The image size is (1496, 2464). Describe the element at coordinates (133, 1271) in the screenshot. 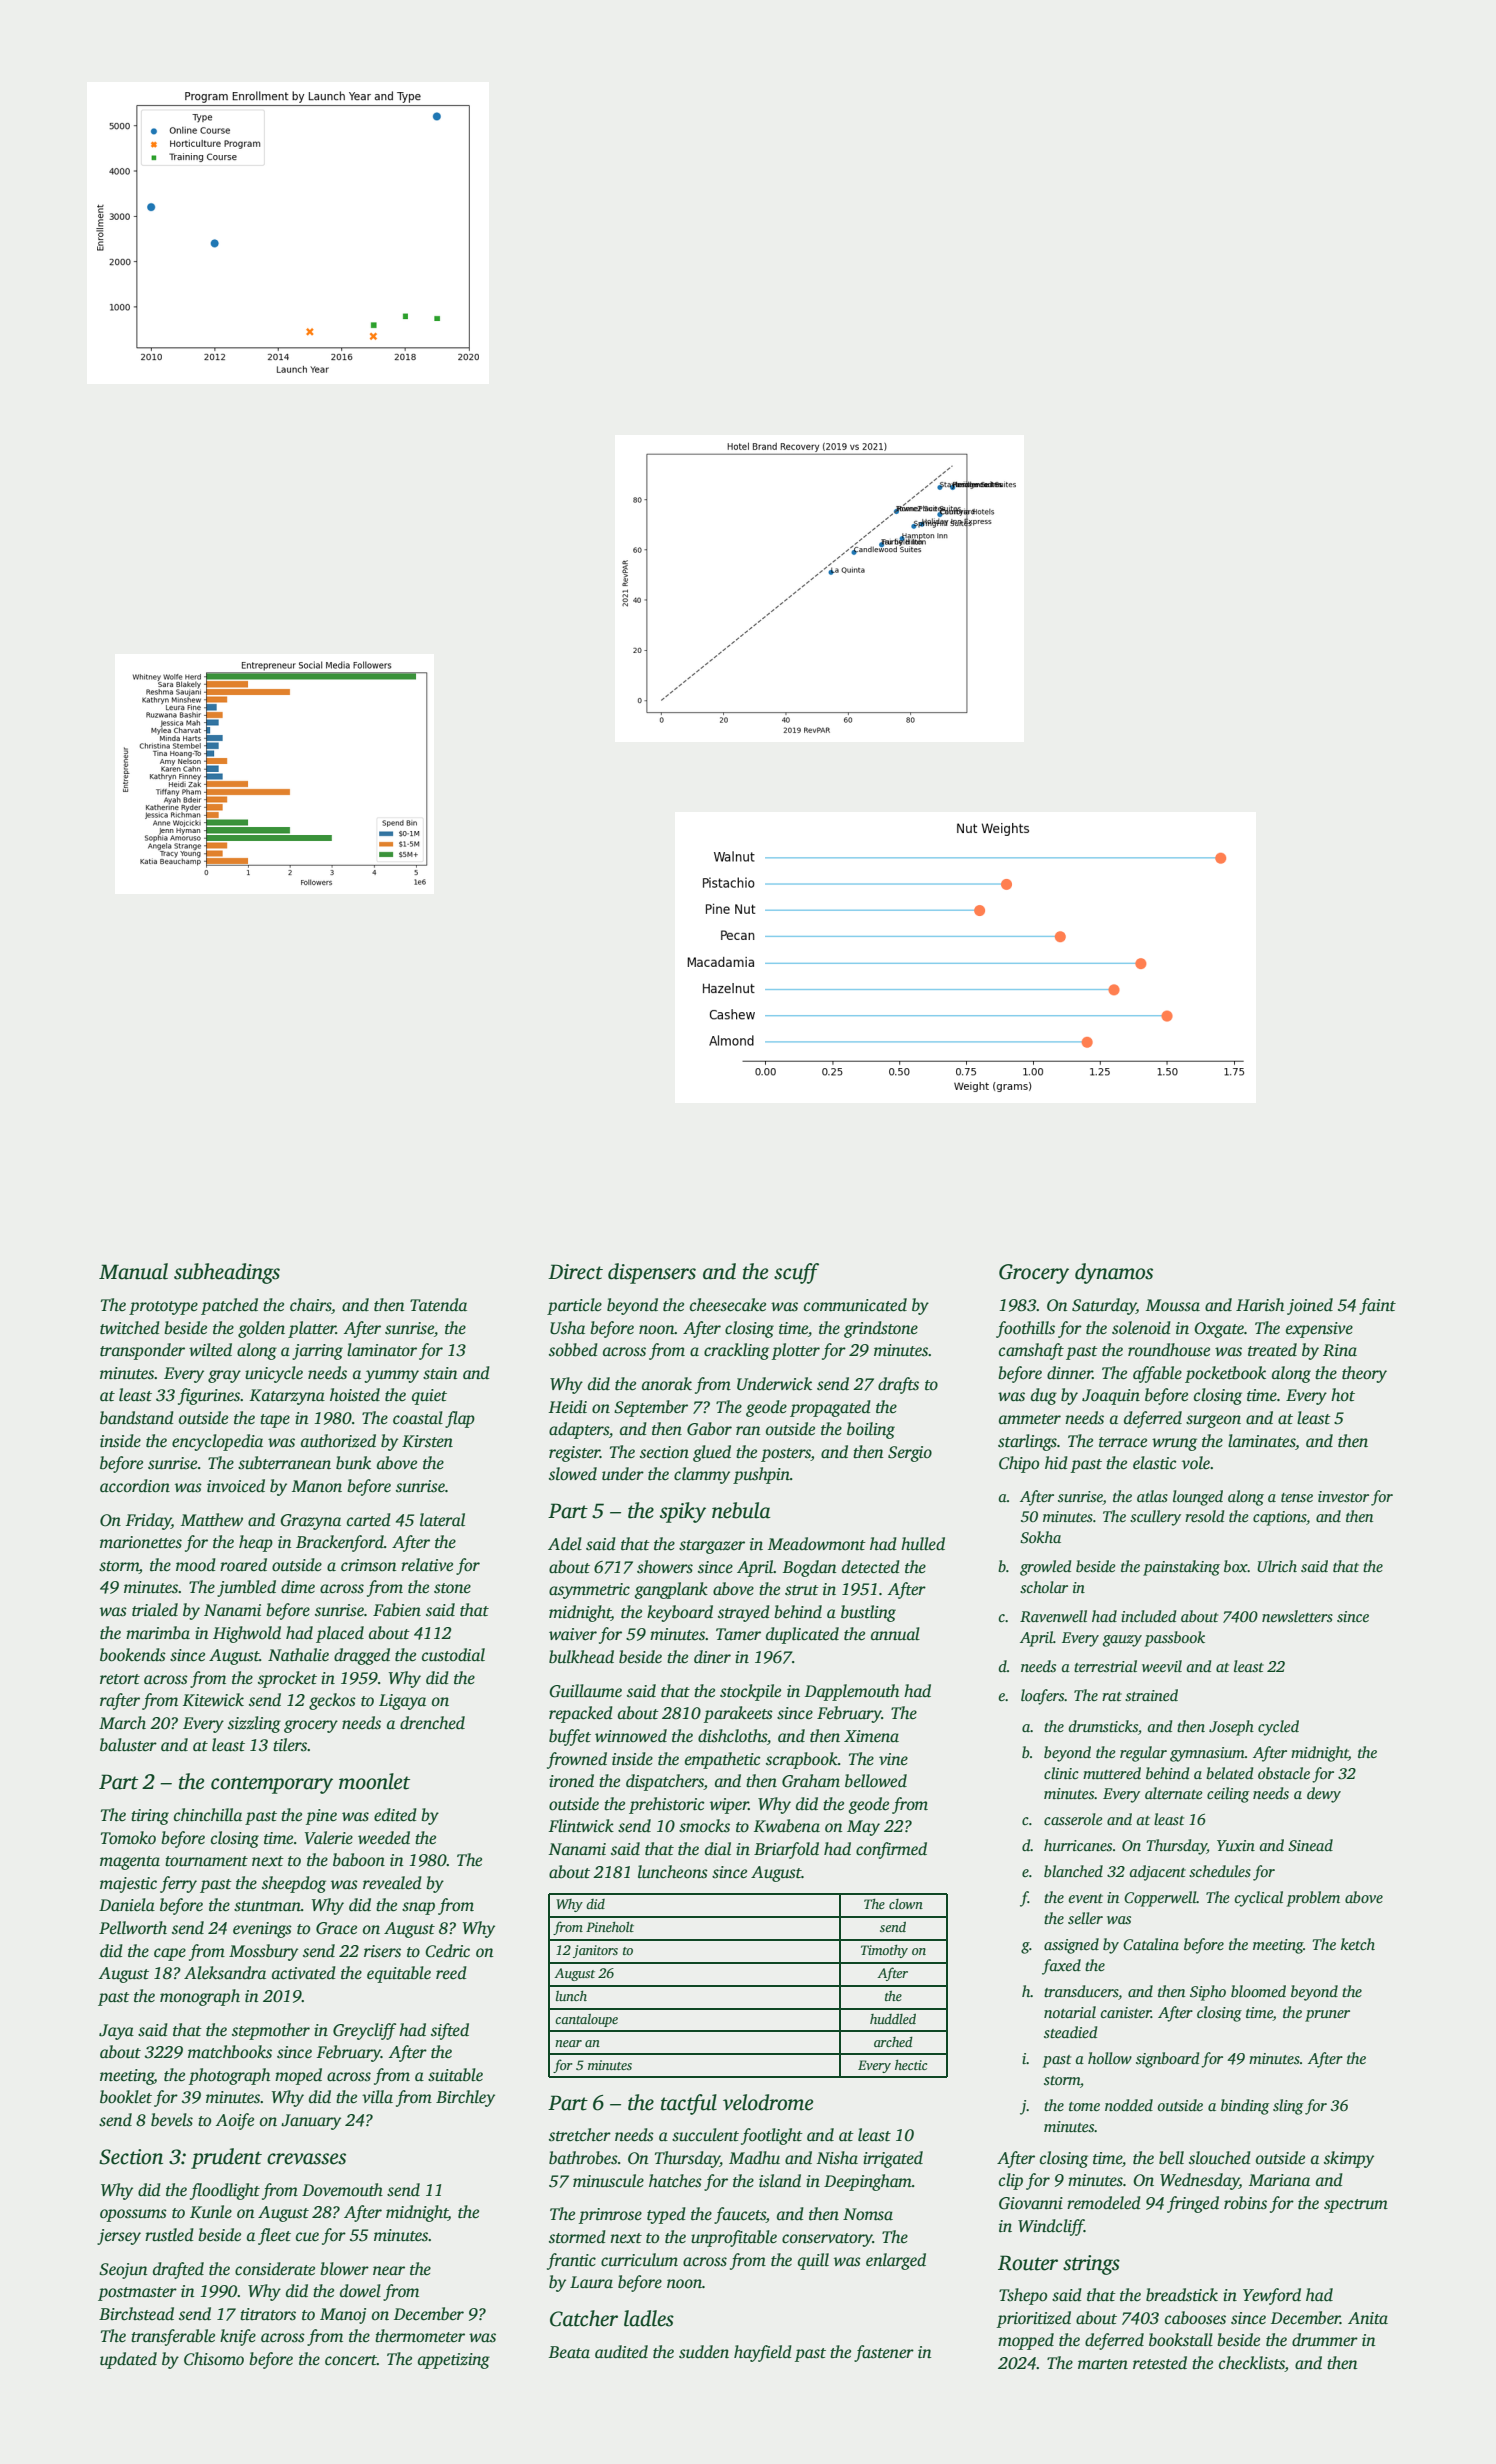

I see `Manual` at that location.
